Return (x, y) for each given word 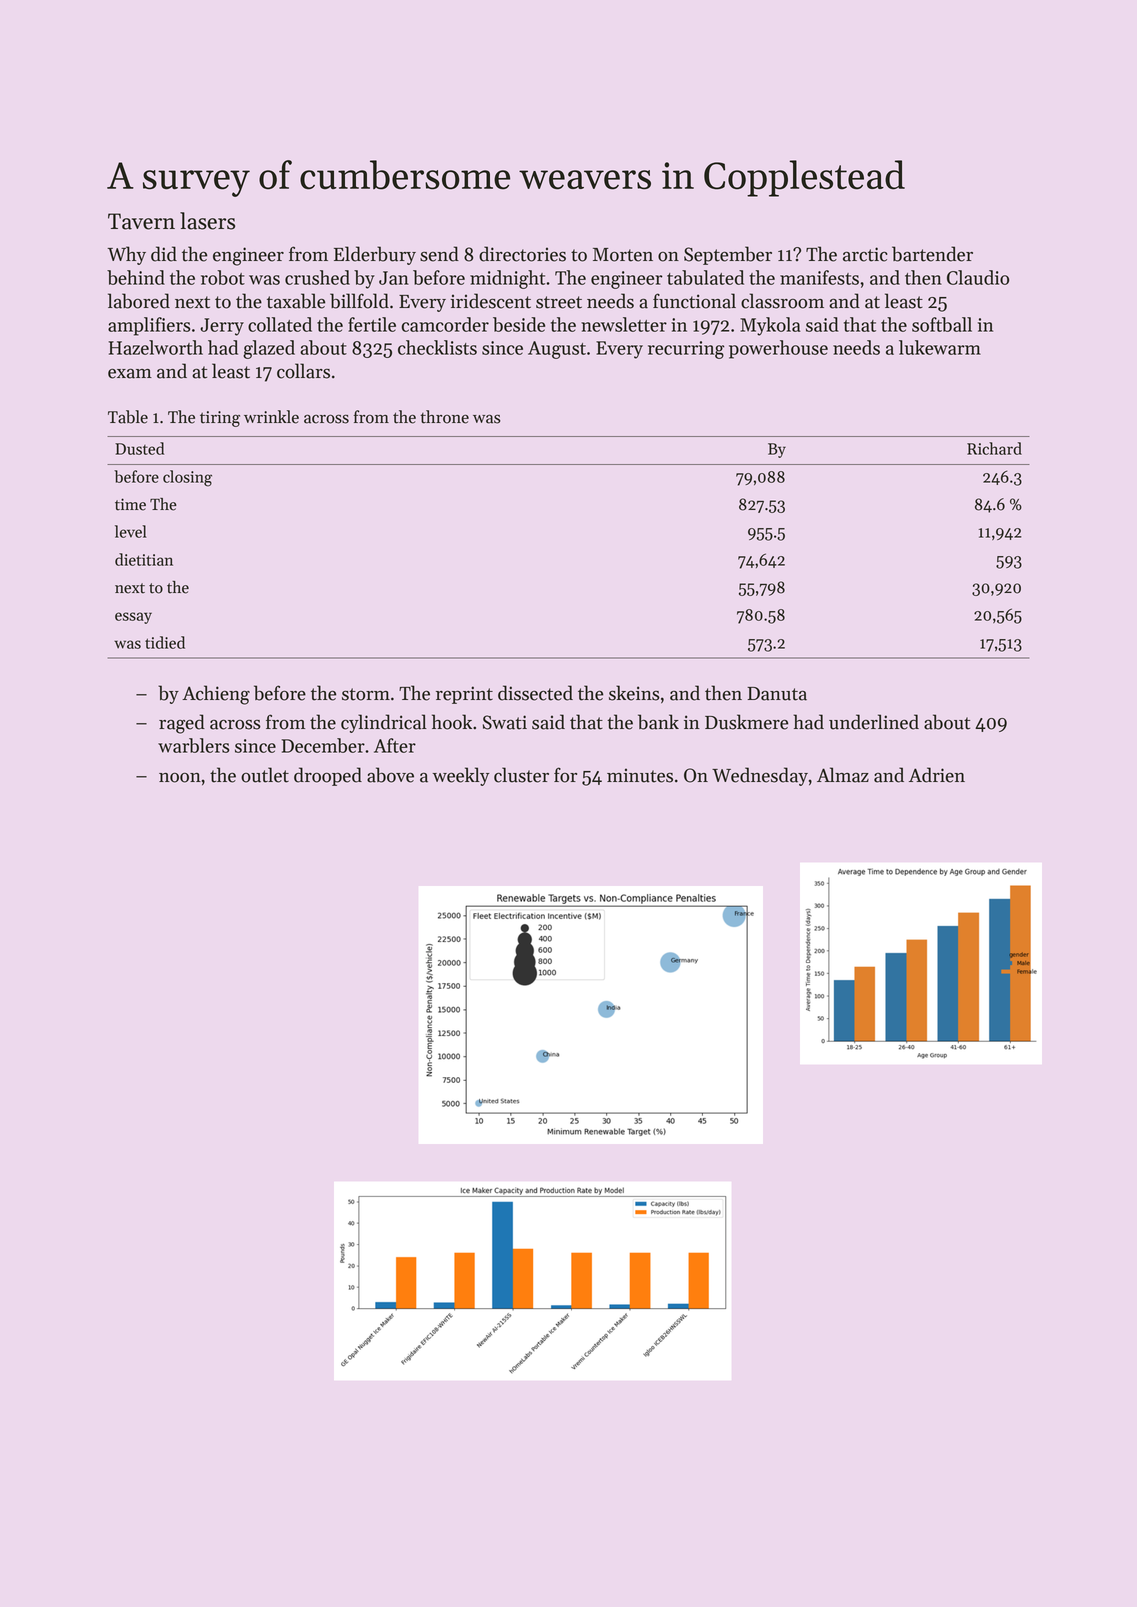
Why (126, 255)
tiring (220, 419)
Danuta (777, 694)
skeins (634, 693)
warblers (193, 745)
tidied (165, 642)
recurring (686, 350)
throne (444, 417)
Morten (623, 255)
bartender (932, 254)
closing (187, 478)
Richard (994, 448)
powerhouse (778, 349)
